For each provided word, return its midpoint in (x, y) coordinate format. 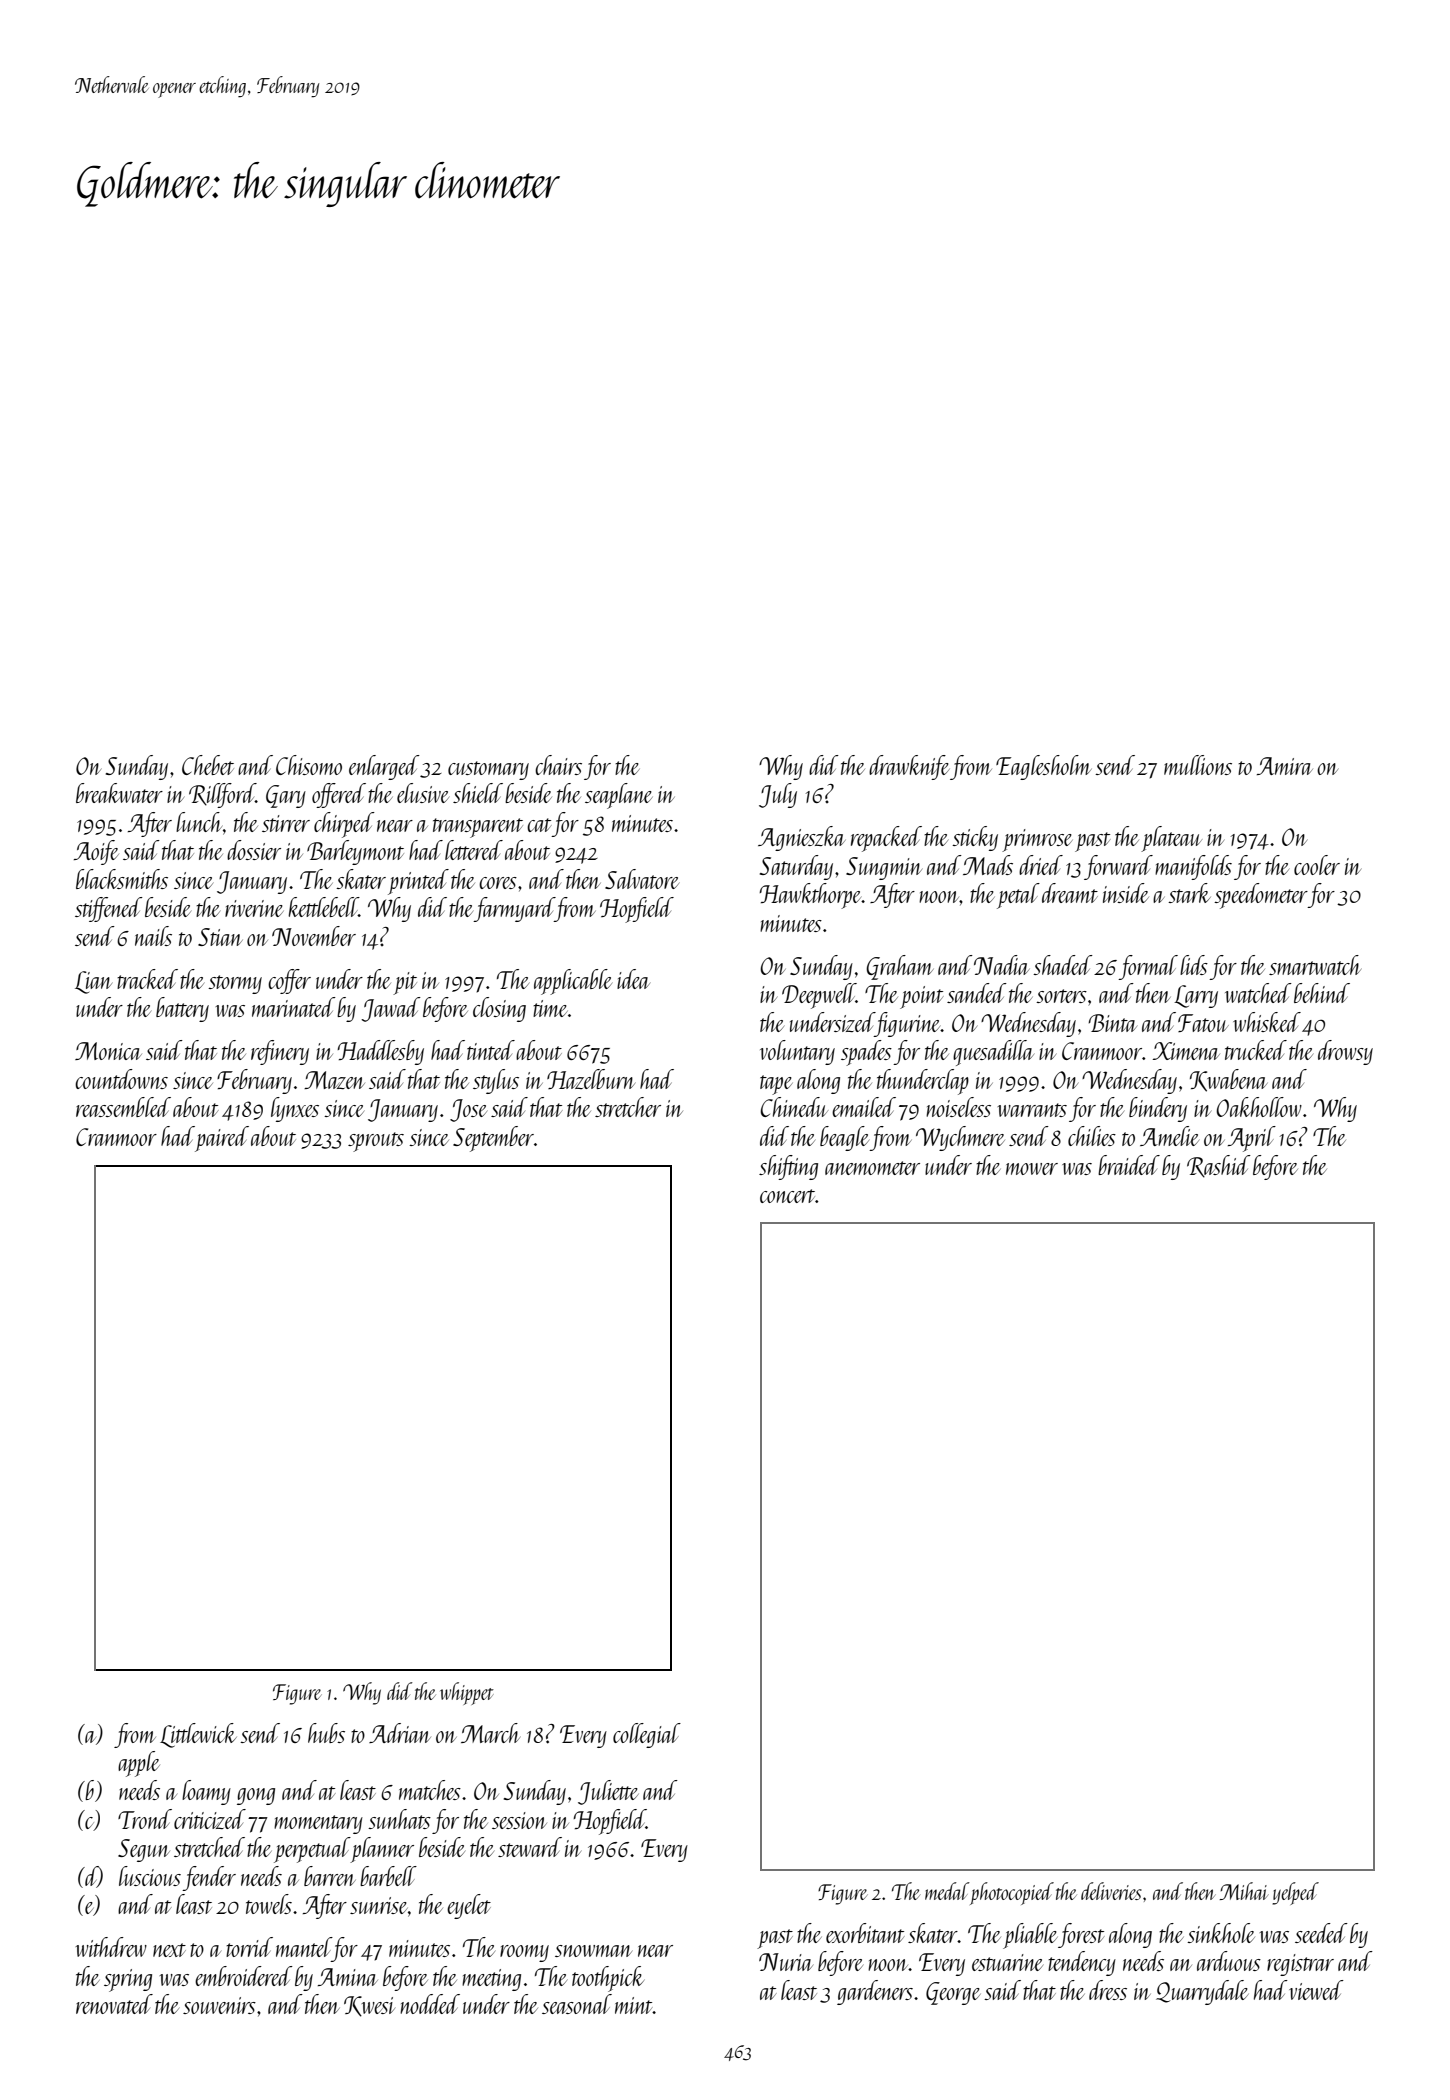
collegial (647, 1735)
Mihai (1244, 1891)
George (953, 1993)
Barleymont (355, 852)
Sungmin (884, 868)
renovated (114, 2004)
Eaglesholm (1044, 767)
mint (634, 2005)
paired (222, 1139)
